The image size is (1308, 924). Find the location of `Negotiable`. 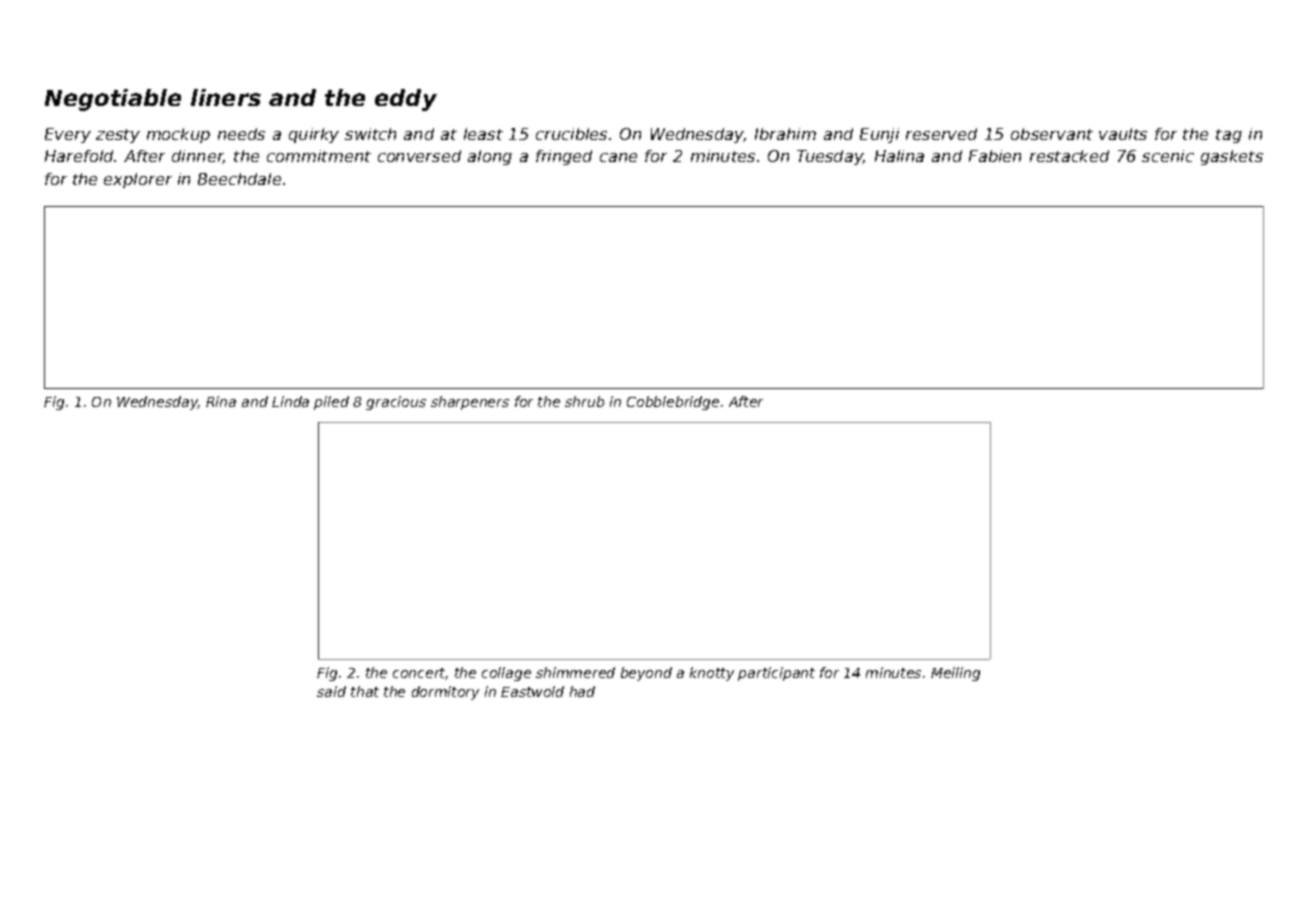

Negotiable is located at coordinates (113, 100).
